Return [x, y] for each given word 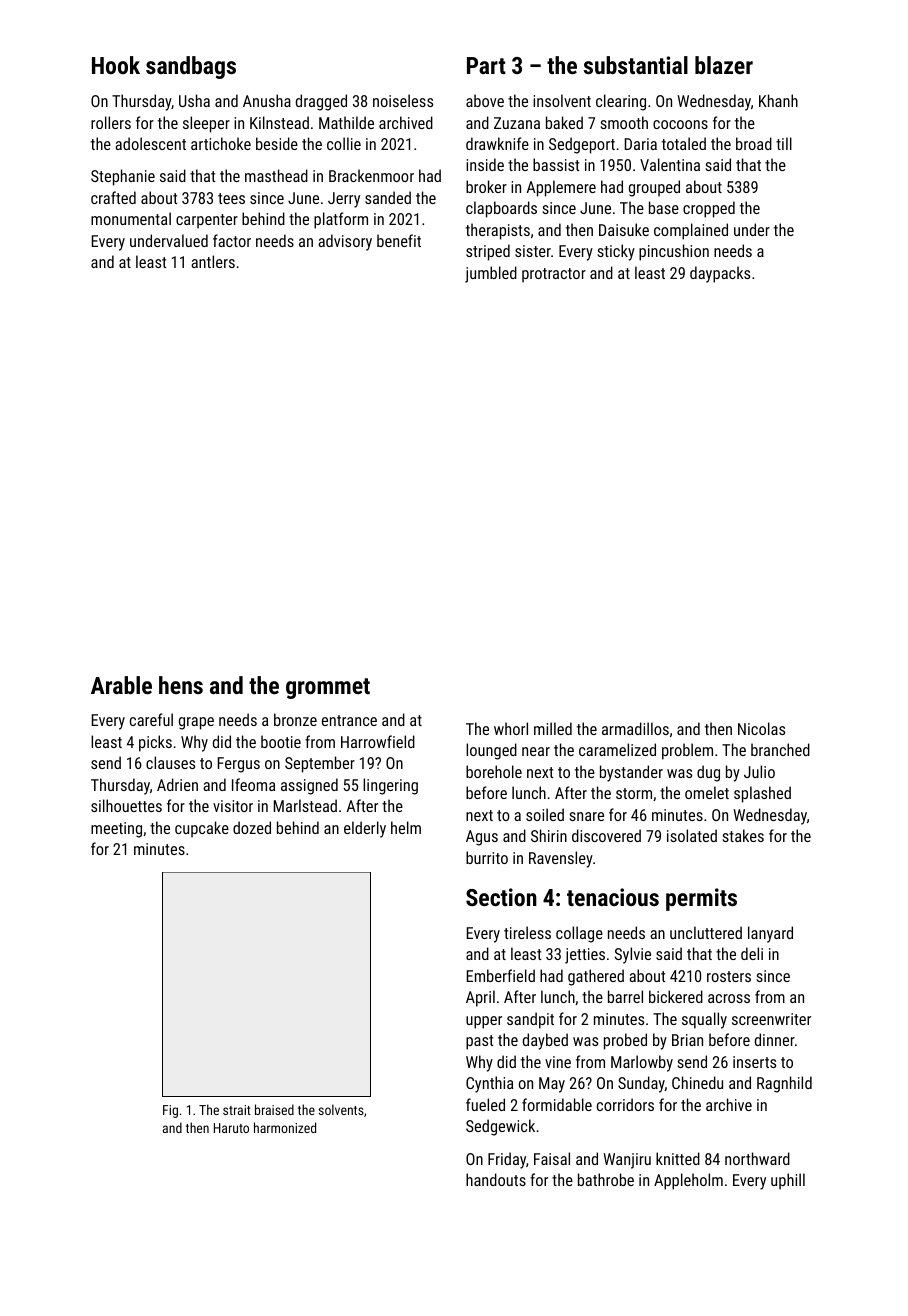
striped [488, 252]
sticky [616, 252]
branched [780, 749]
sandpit [530, 1020]
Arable [121, 685]
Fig [170, 1111]
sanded [388, 197]
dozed [252, 827]
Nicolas [761, 728]
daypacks [720, 274]
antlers [213, 261]
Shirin [549, 835]
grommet [328, 688]
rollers [111, 122]
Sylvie [633, 955]
